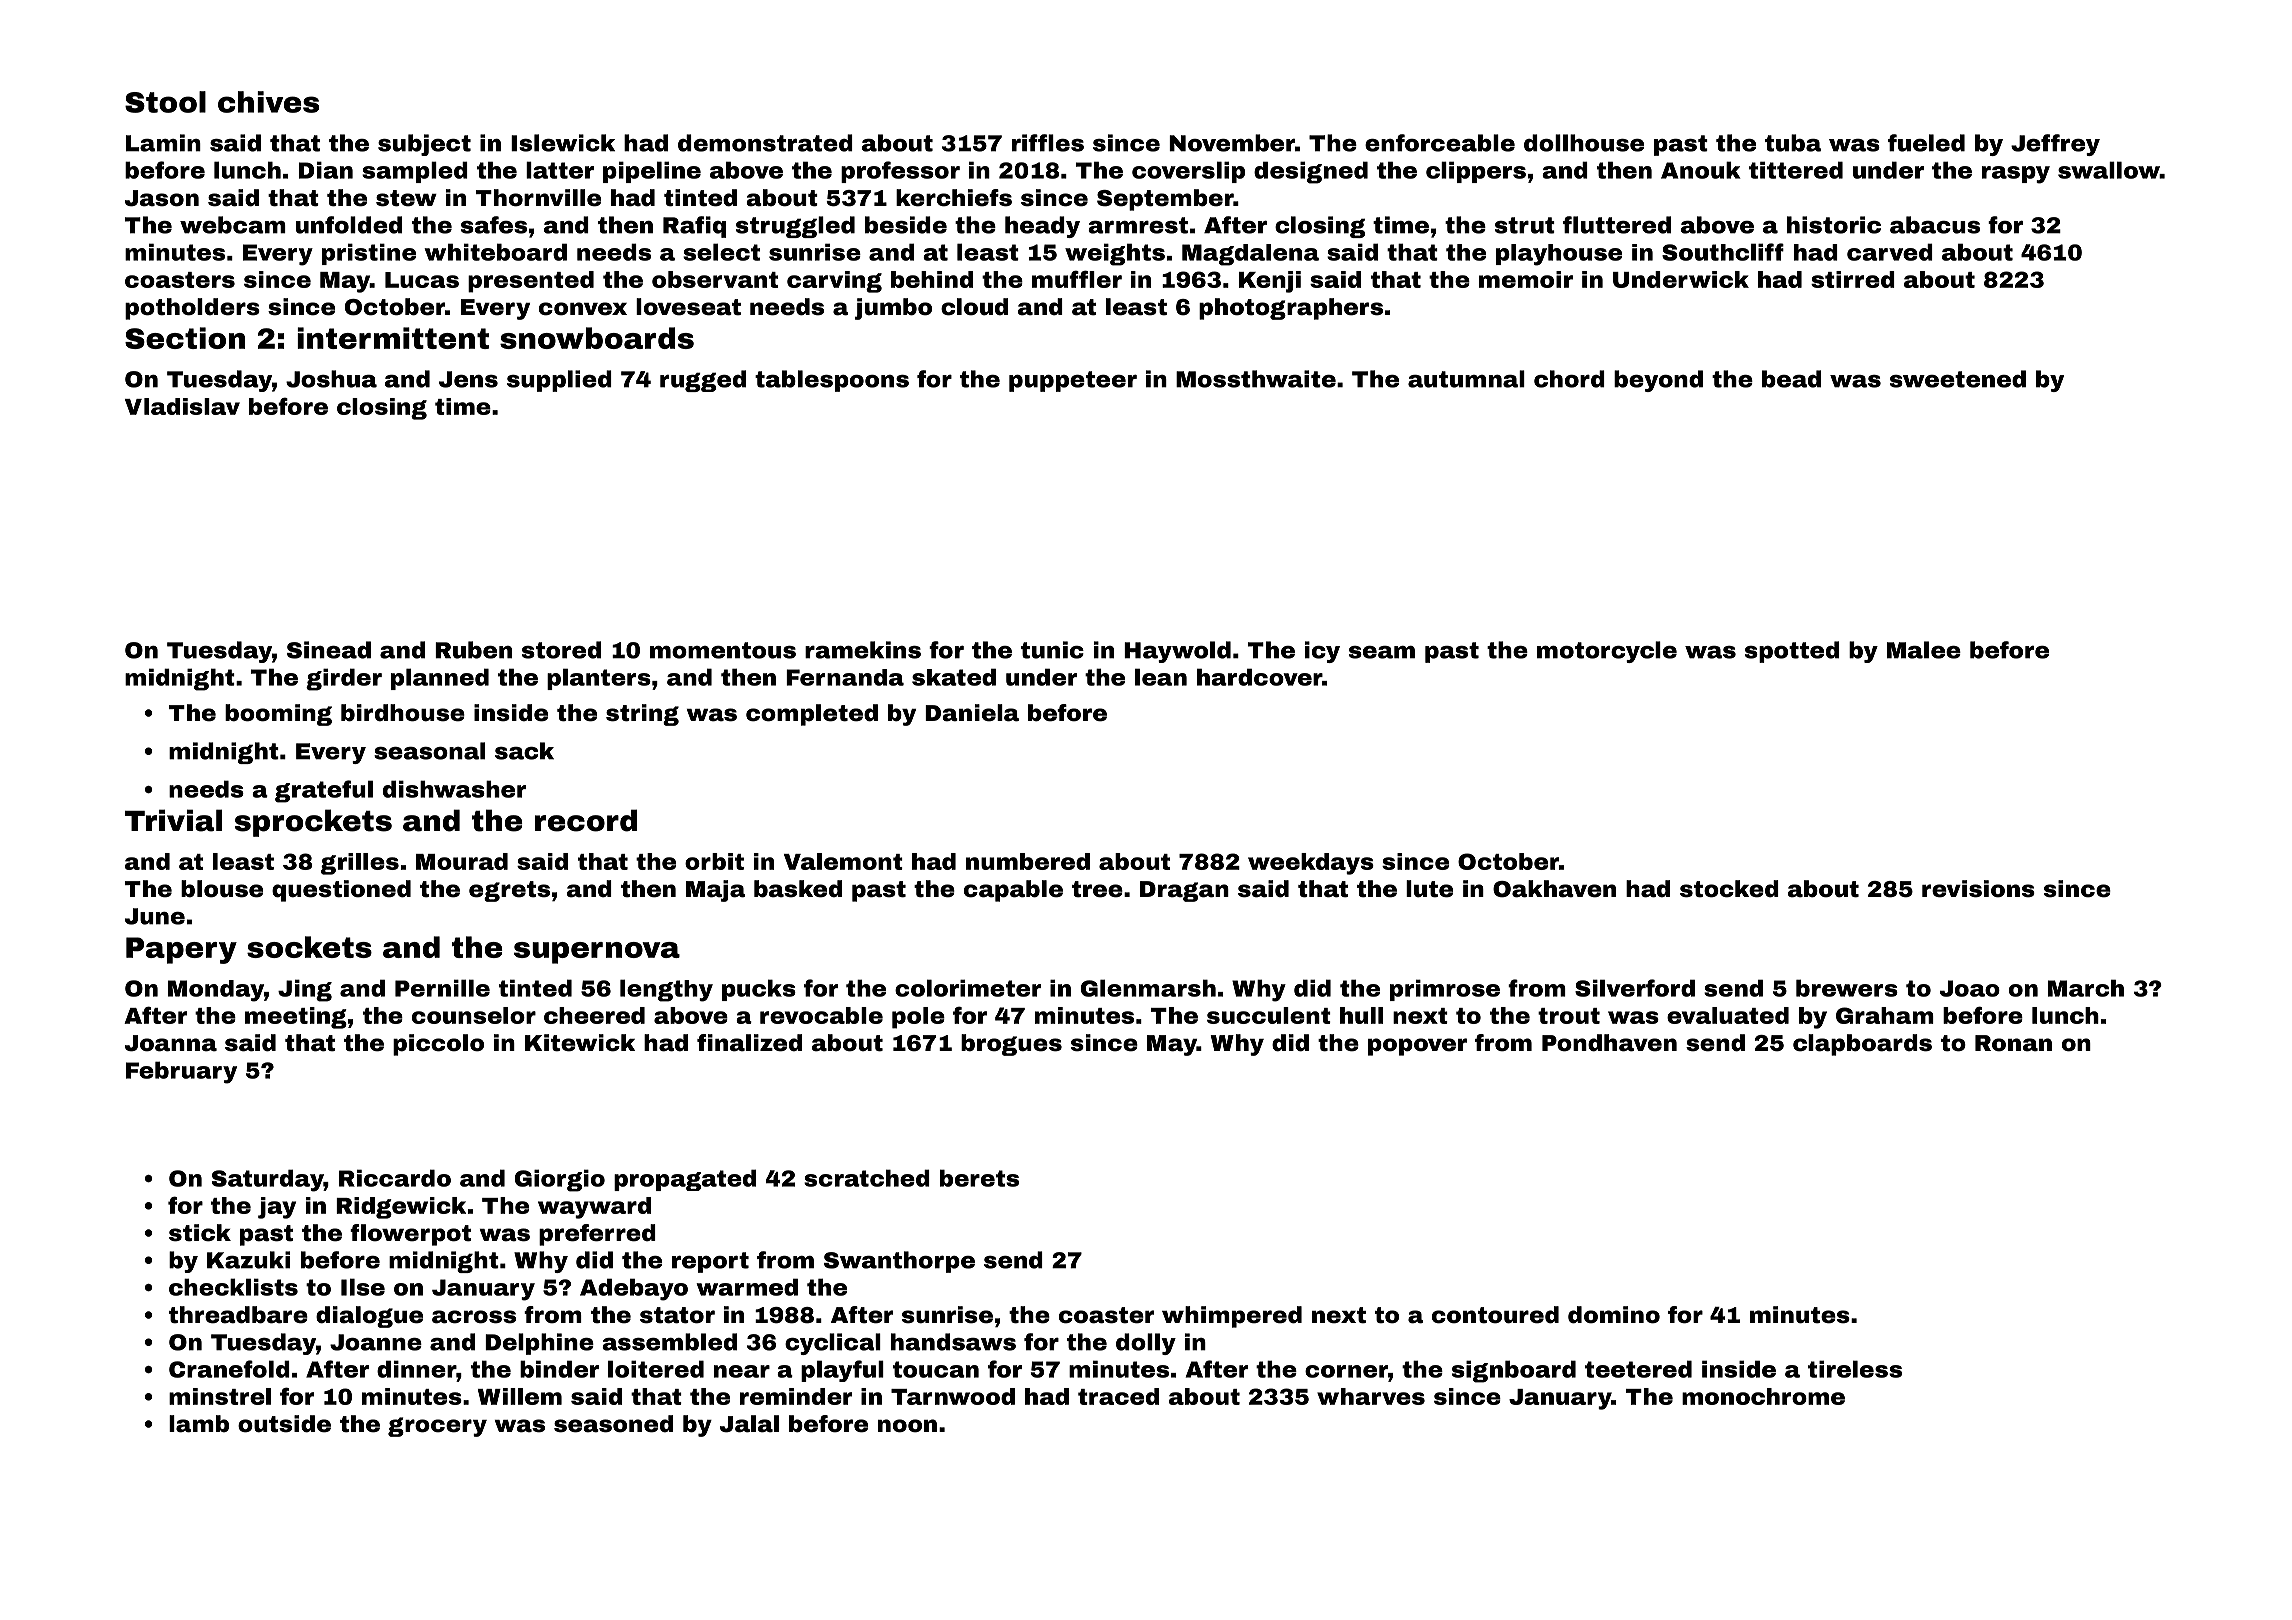 This screenshot has height=1620, width=2292. I want to click on beyond, so click(1658, 381).
